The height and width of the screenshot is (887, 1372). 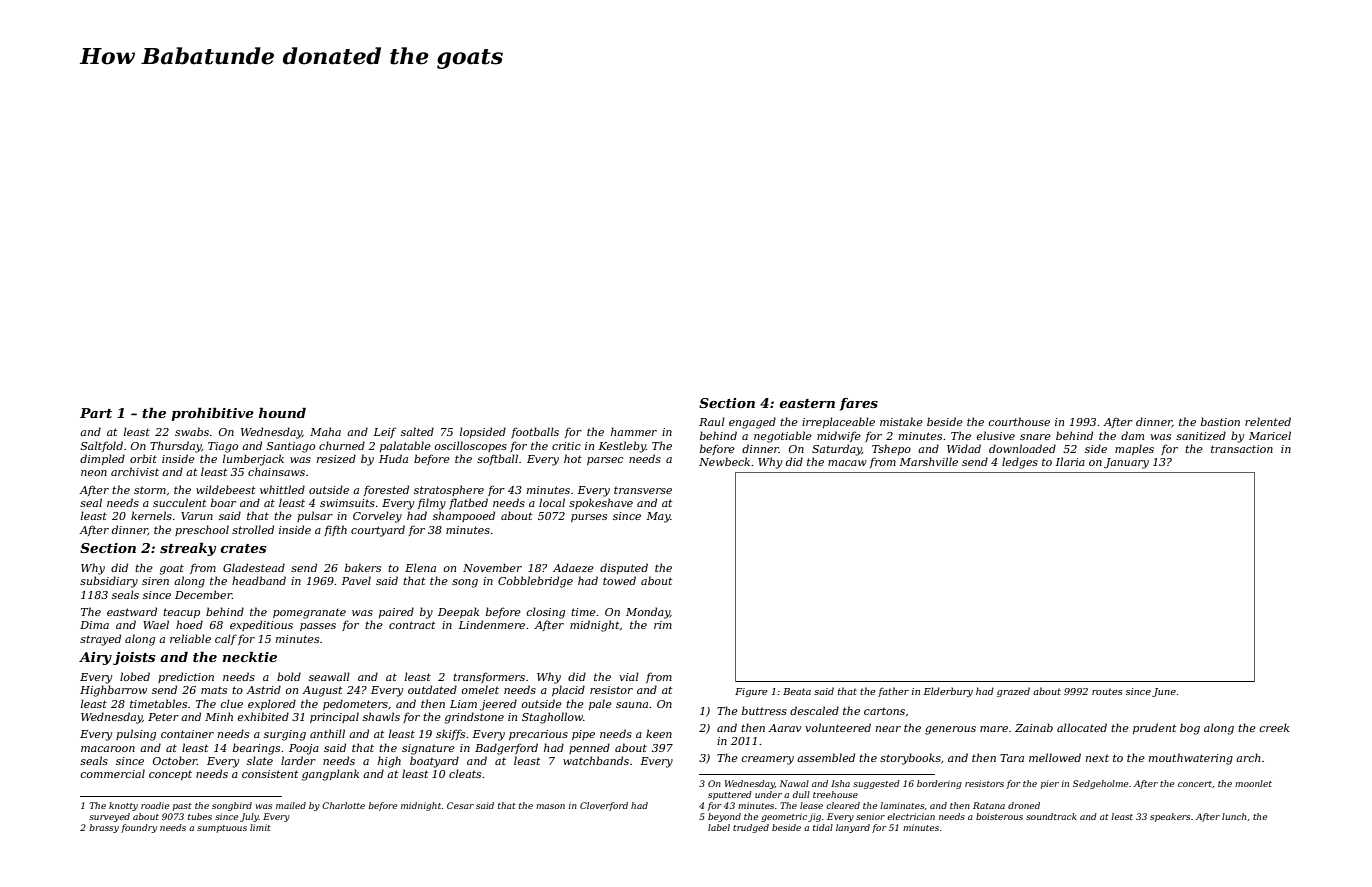 What do you see at coordinates (1107, 691) in the screenshot?
I see `routes` at bounding box center [1107, 691].
